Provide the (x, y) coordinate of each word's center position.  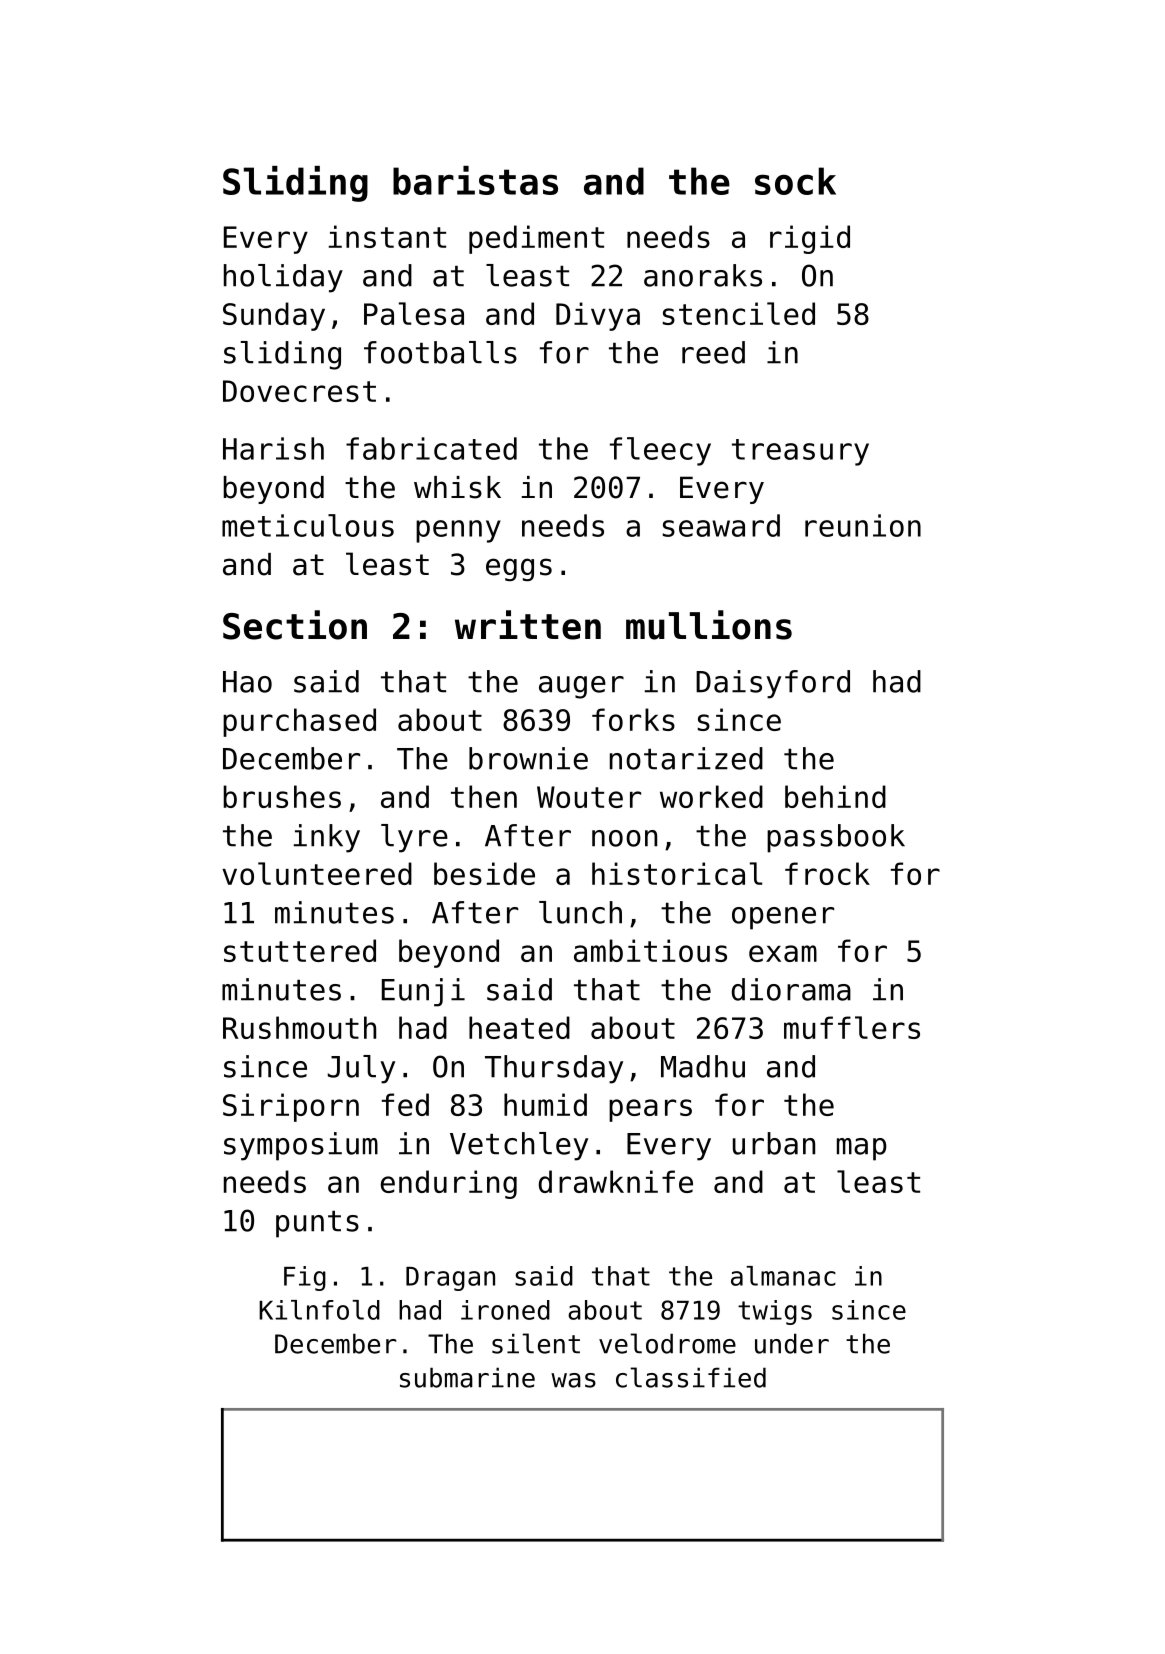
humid (545, 1104)
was (573, 1380)
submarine (467, 1377)
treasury (800, 452)
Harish (273, 448)
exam (783, 953)
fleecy (660, 451)
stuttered (300, 950)
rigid (810, 239)
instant (387, 236)
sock (795, 181)
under (792, 1343)
